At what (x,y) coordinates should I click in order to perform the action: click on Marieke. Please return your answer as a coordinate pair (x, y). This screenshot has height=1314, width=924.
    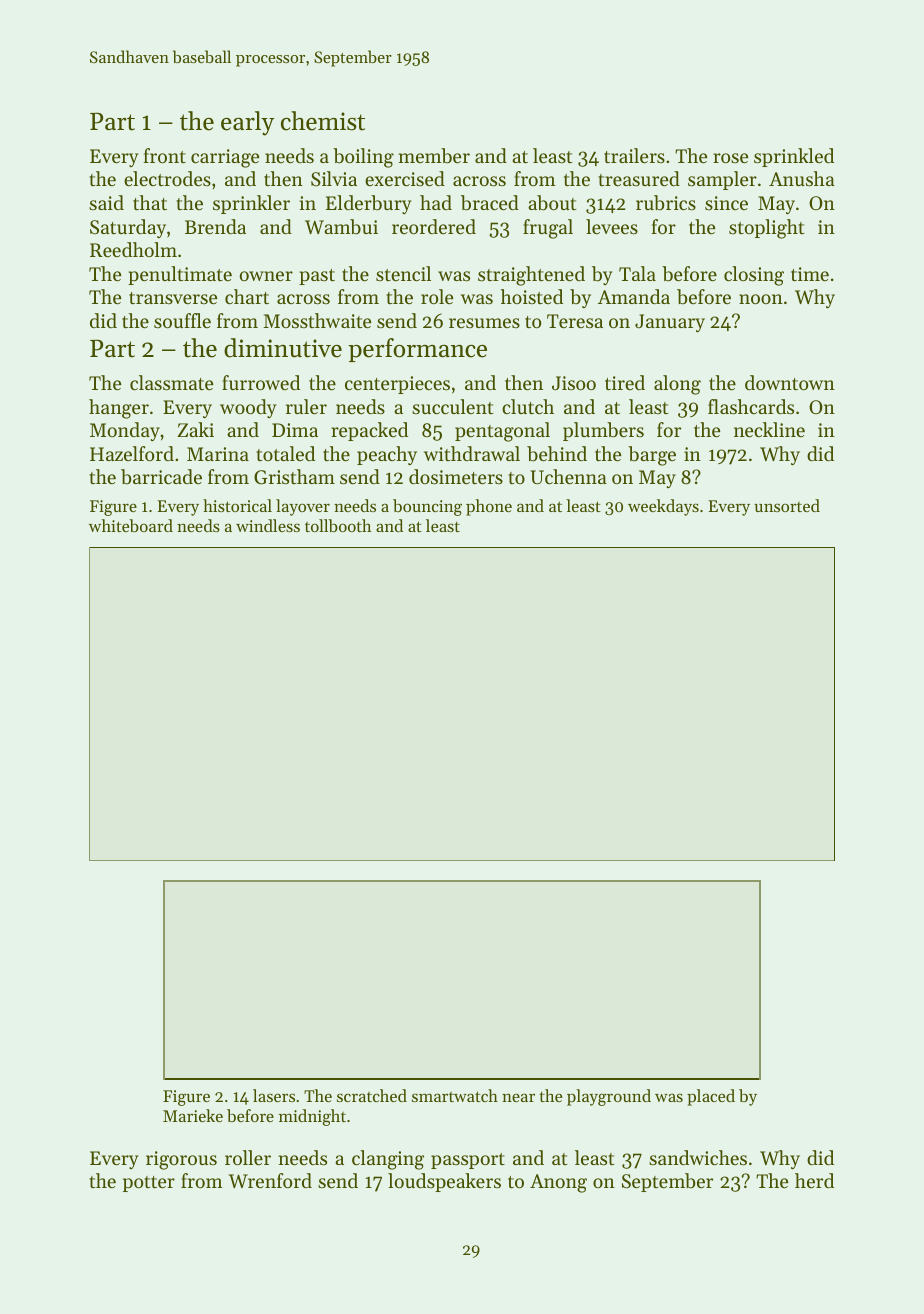
    Looking at the image, I should click on (193, 1115).
